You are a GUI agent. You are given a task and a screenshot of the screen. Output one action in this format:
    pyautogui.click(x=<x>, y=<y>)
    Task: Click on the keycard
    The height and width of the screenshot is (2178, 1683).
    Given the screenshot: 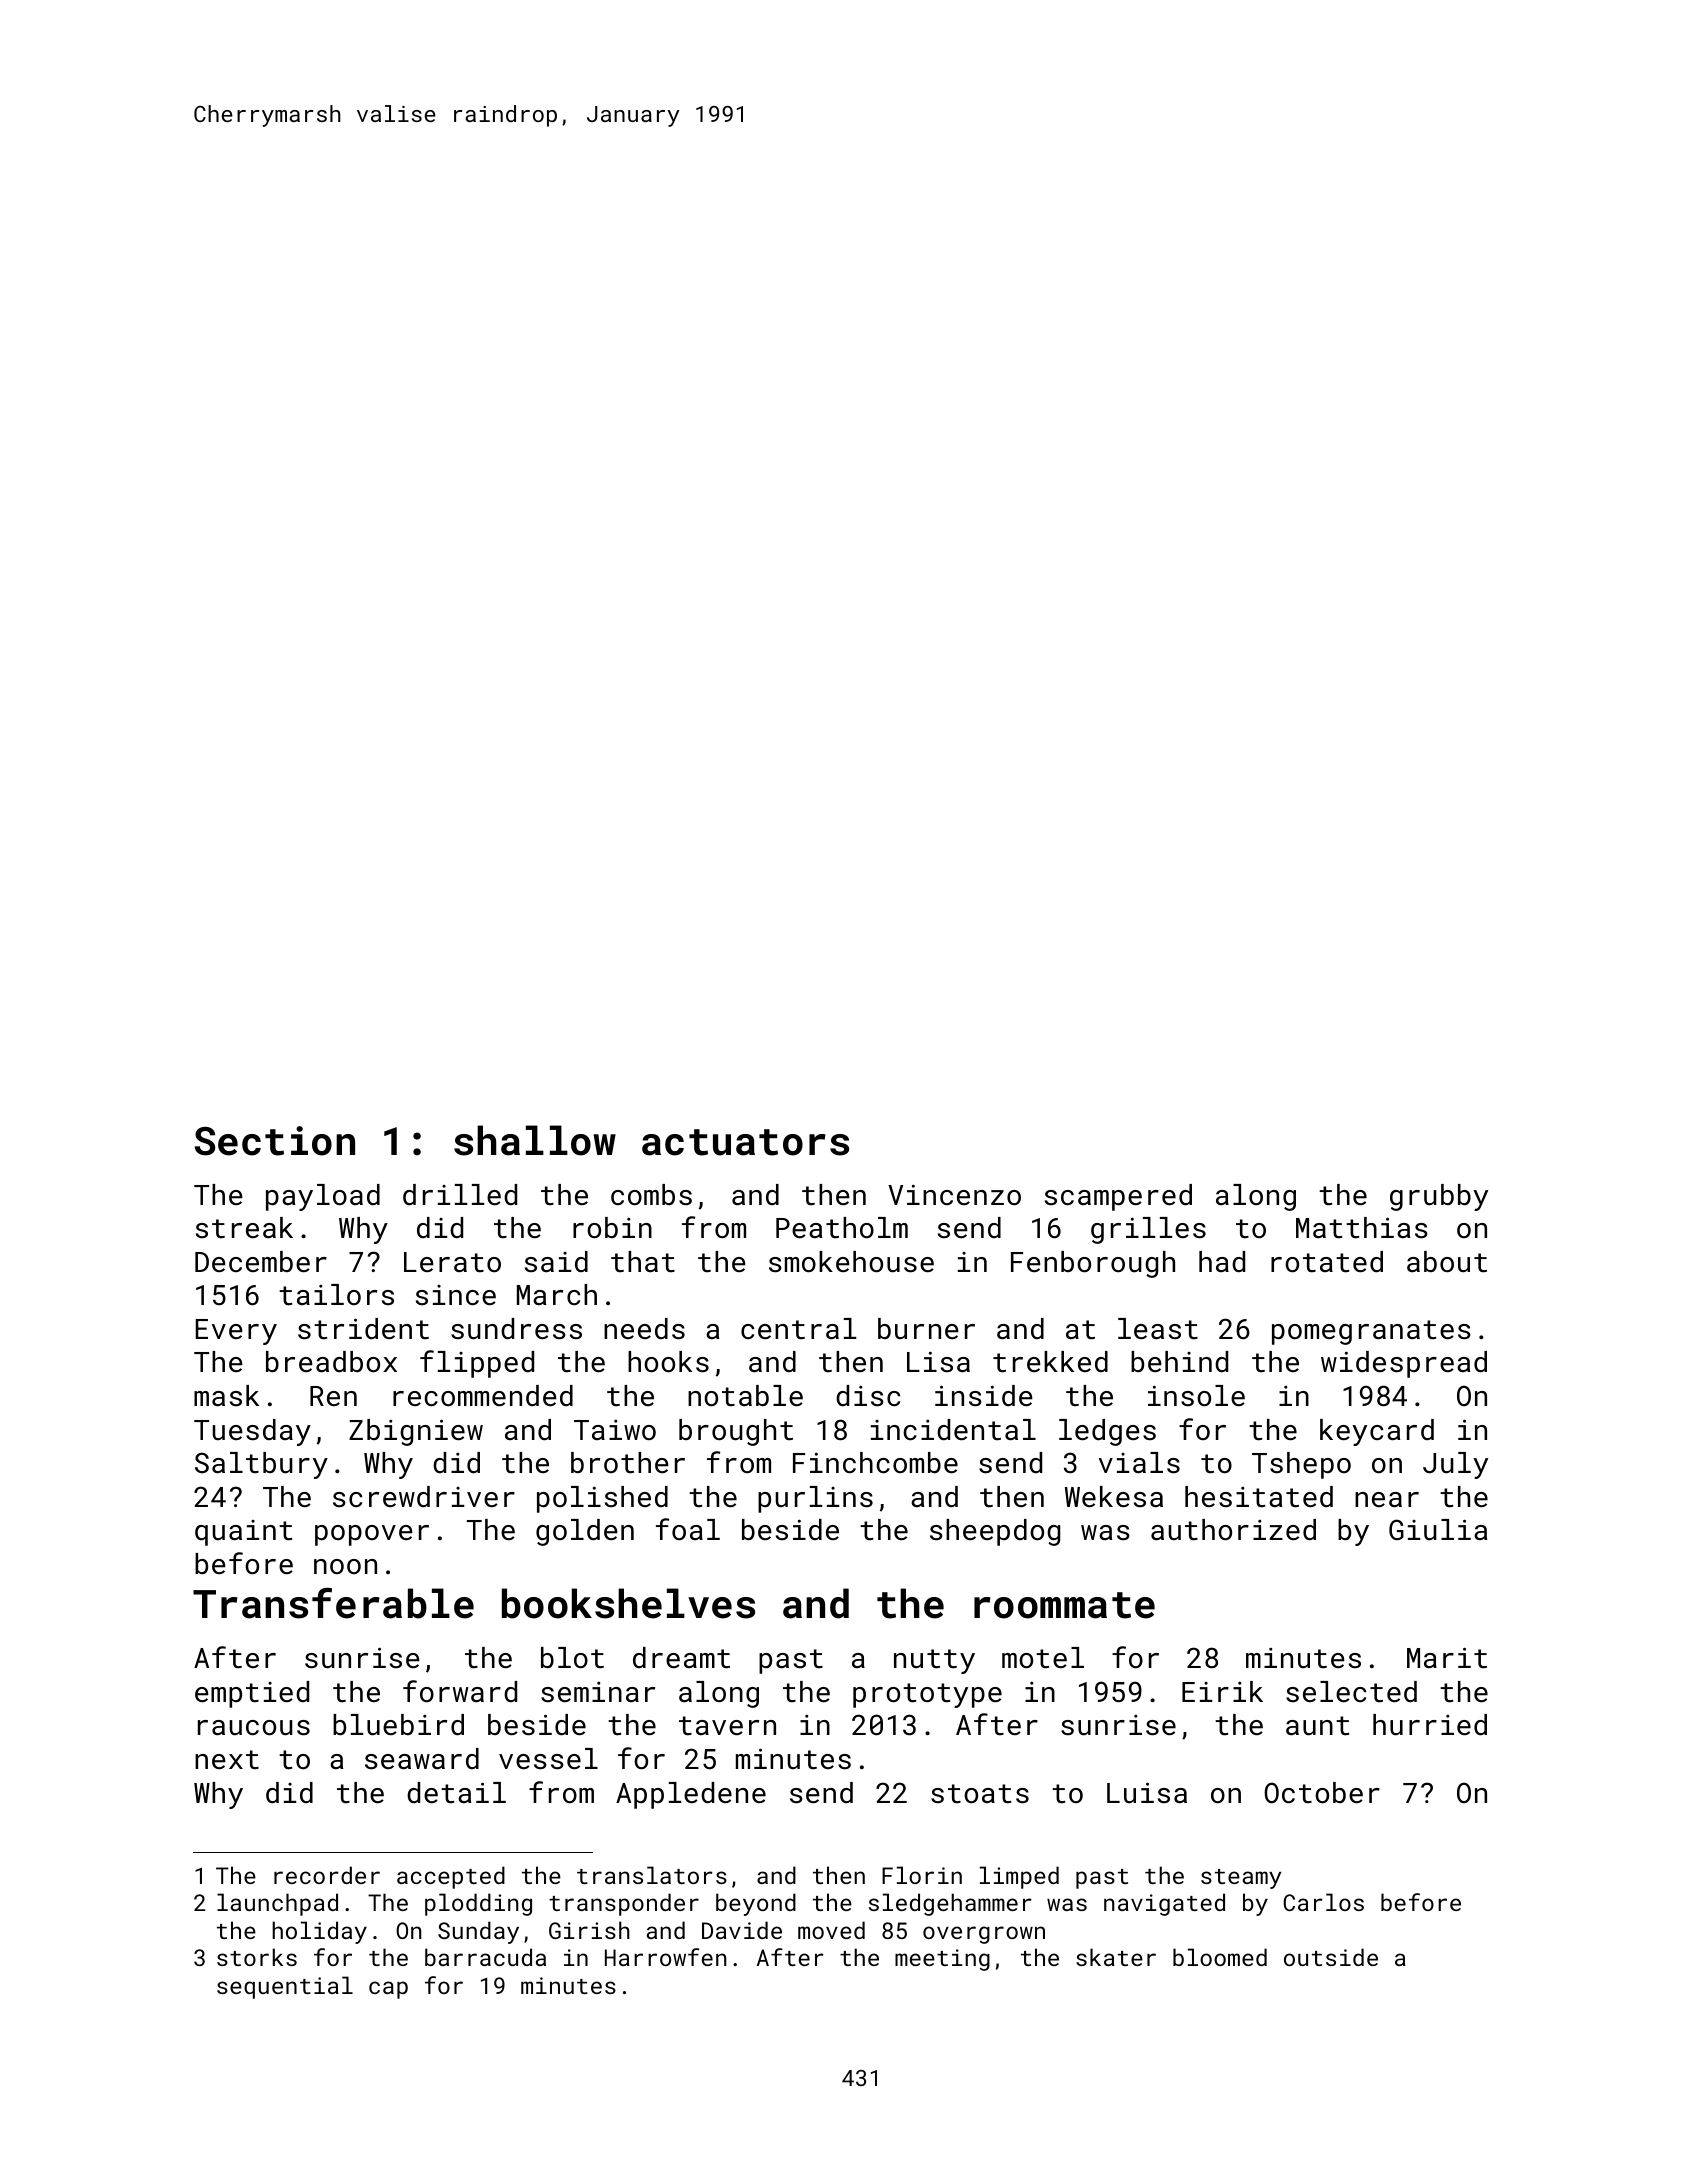 What is the action you would take?
    pyautogui.click(x=1377, y=1432)
